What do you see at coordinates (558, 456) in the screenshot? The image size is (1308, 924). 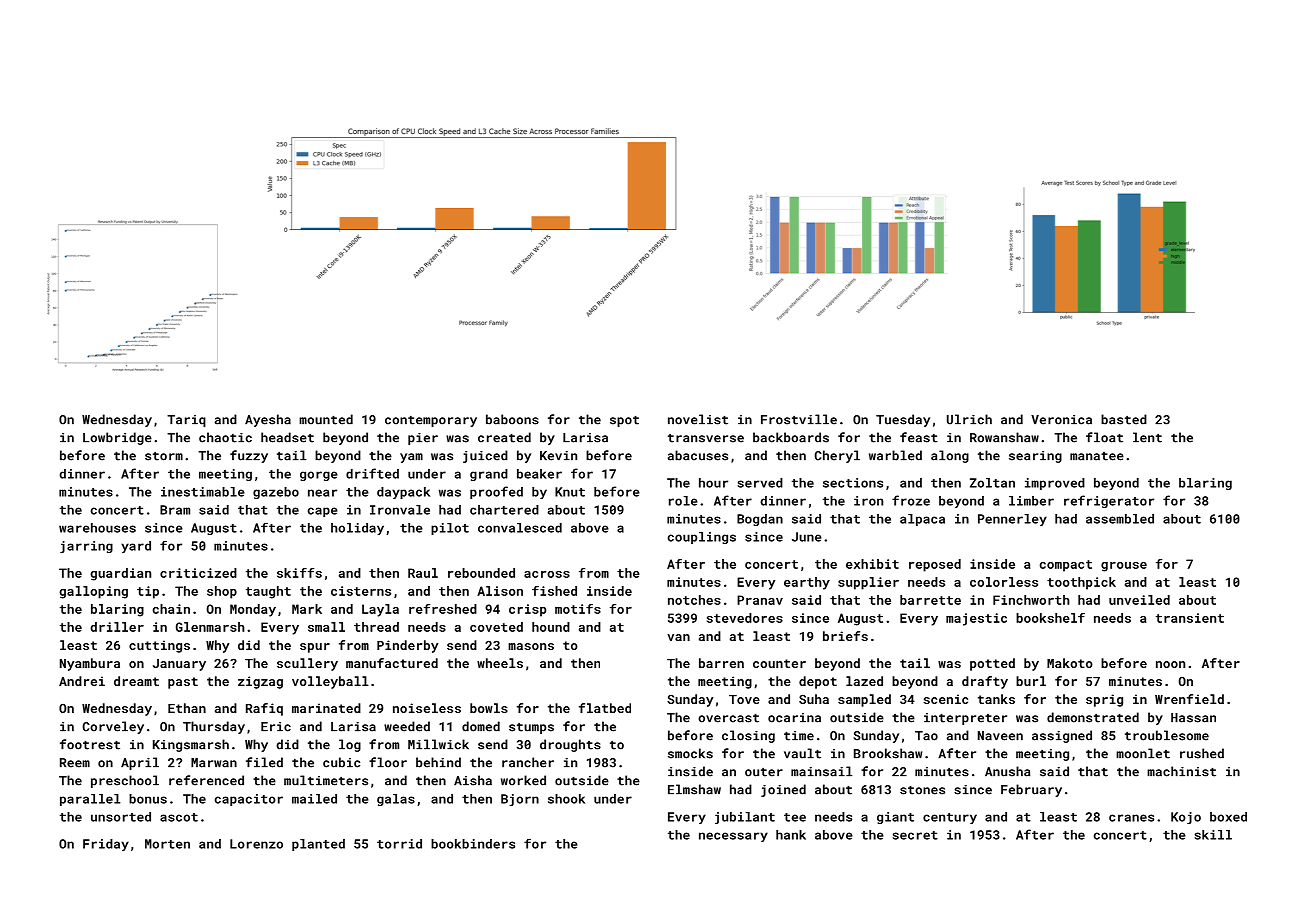 I see `Kevin` at bounding box center [558, 456].
